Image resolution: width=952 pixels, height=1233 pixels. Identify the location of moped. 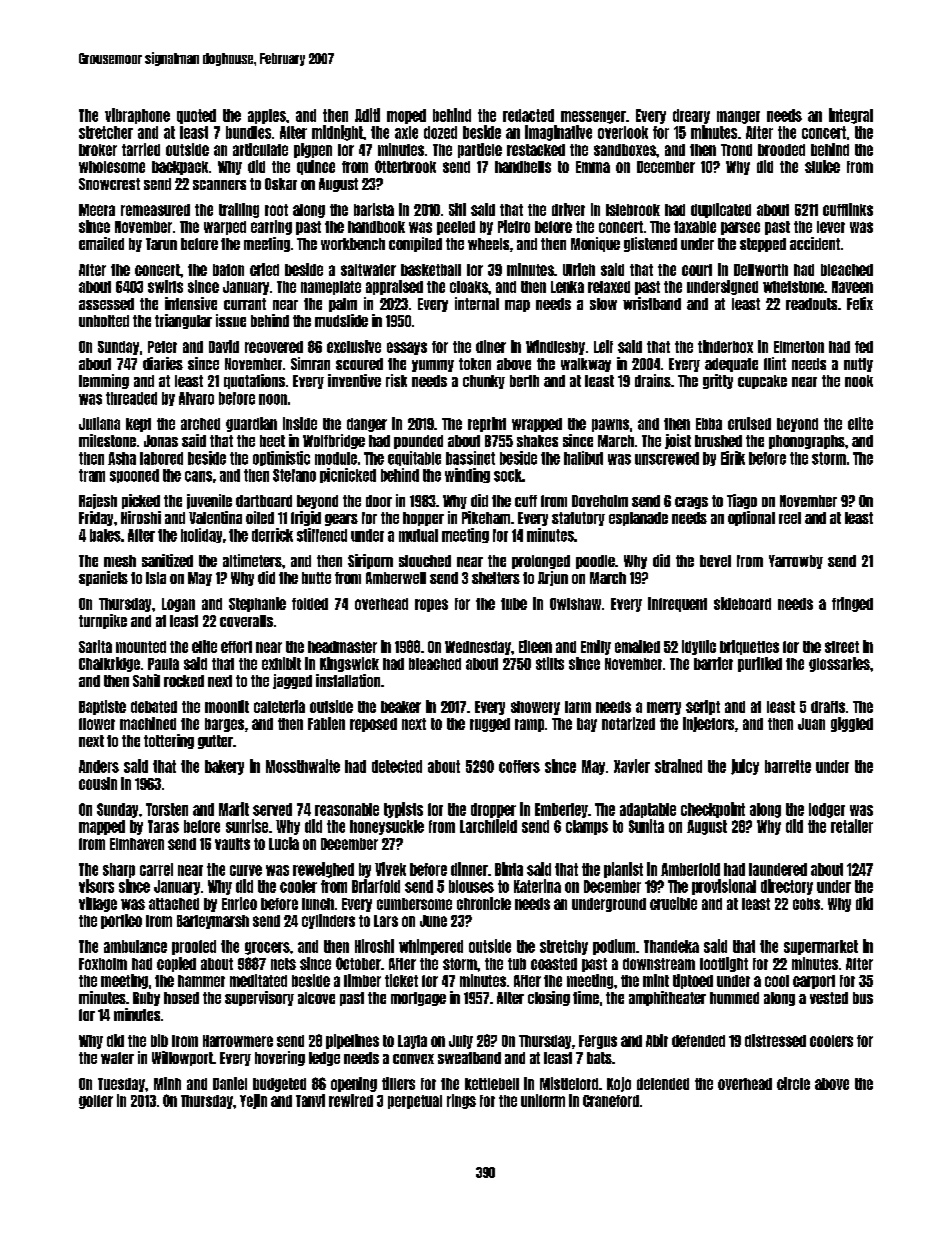
(406, 116).
